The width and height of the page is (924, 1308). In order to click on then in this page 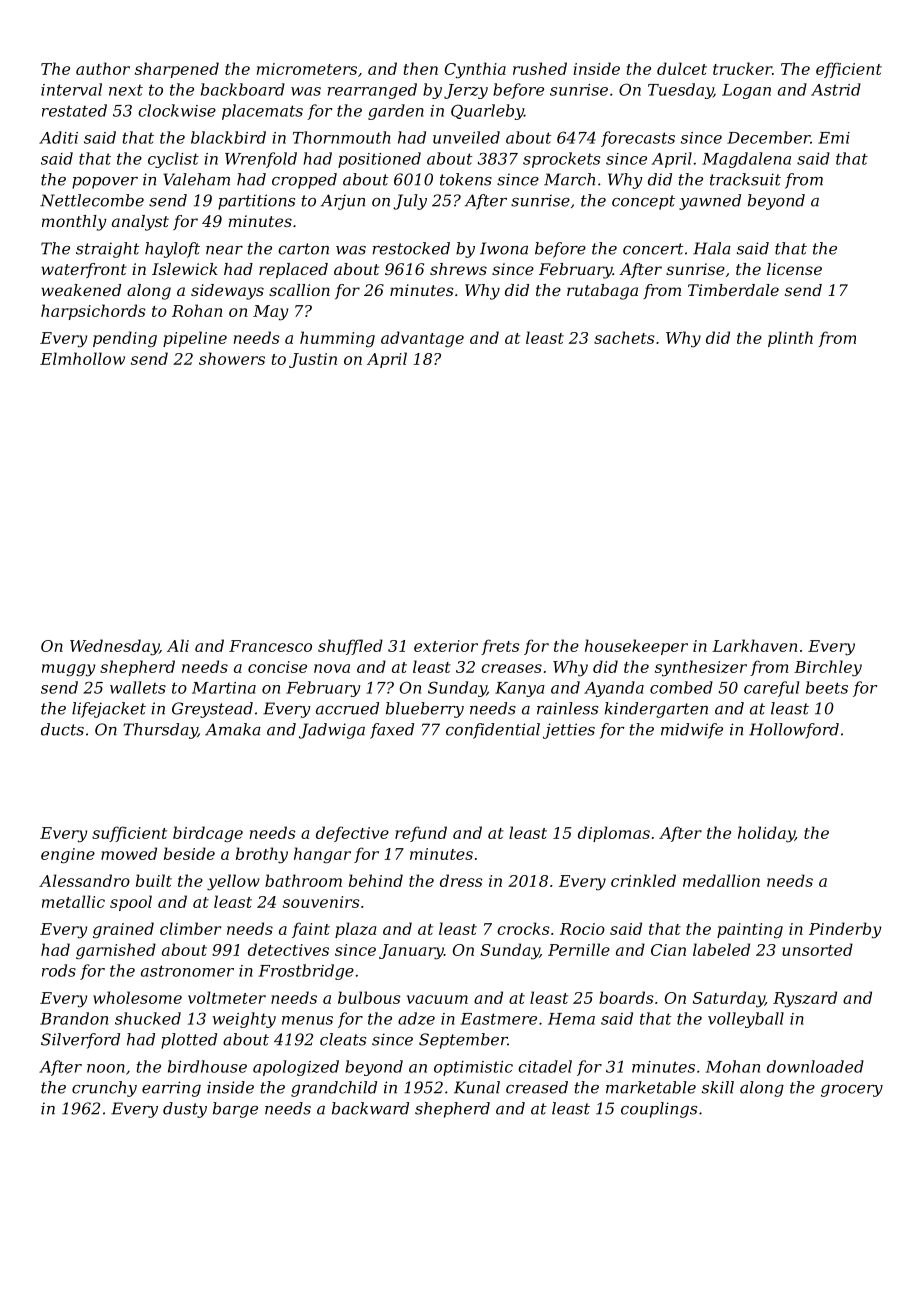, I will do `click(421, 68)`.
